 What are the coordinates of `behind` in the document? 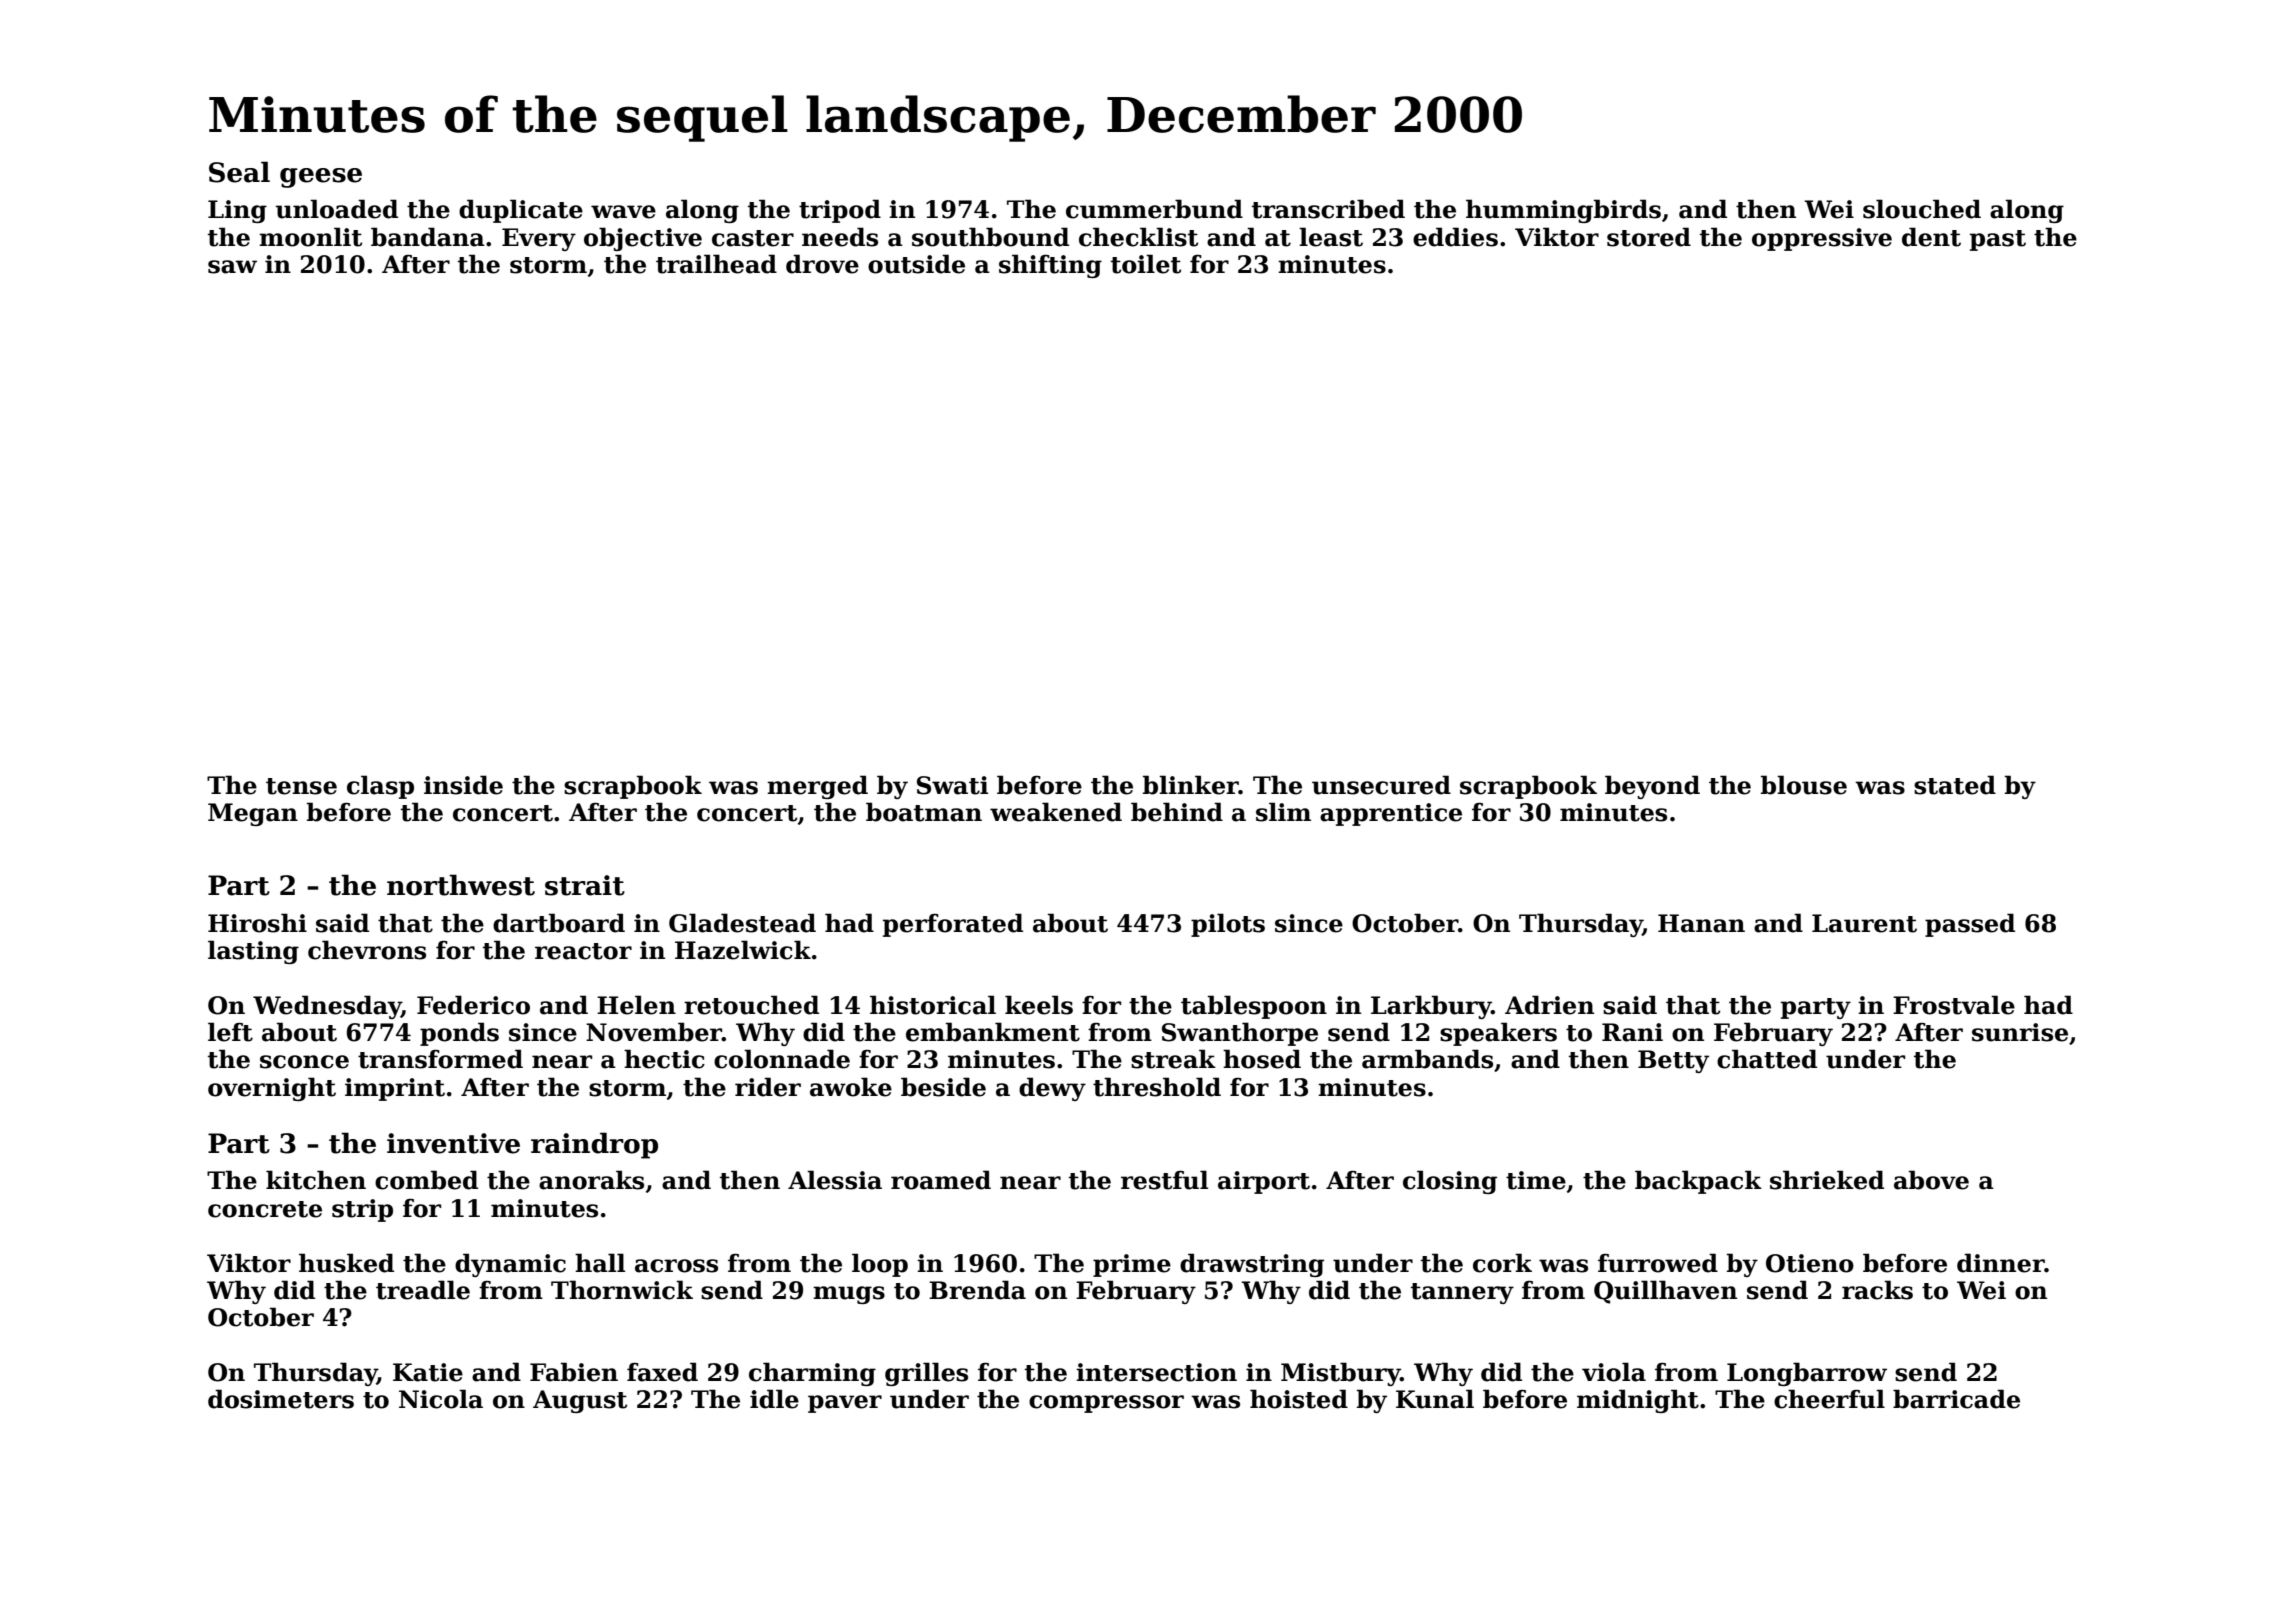 It's located at (1177, 812).
